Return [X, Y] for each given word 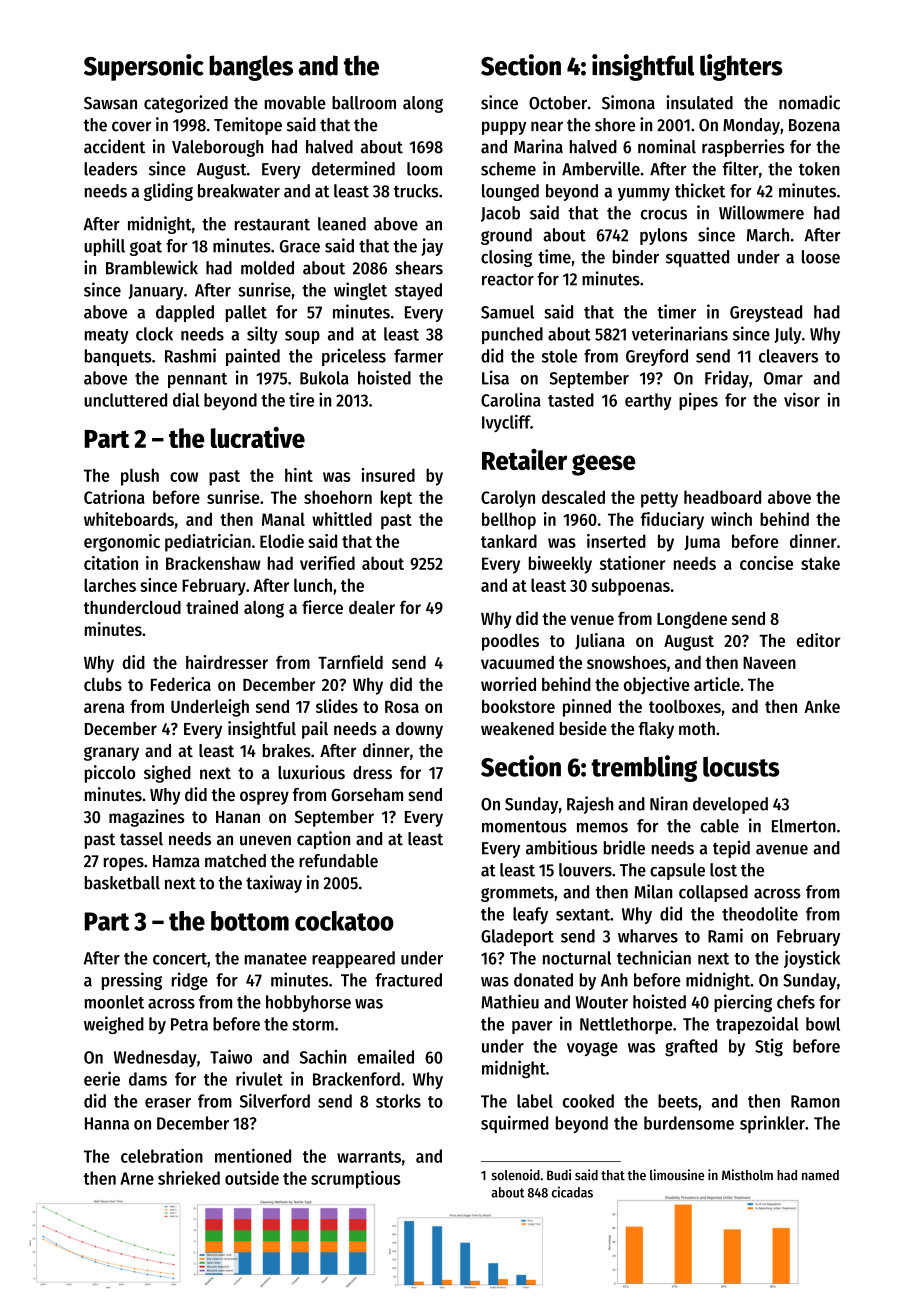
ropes [124, 864]
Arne [137, 1178]
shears [419, 268]
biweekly [560, 565]
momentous [524, 827]
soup [302, 337]
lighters [741, 67]
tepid [731, 849]
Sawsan [110, 103]
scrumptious [355, 1180]
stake [820, 563]
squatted [697, 258]
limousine [677, 1175]
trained [212, 607]
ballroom [364, 103]
